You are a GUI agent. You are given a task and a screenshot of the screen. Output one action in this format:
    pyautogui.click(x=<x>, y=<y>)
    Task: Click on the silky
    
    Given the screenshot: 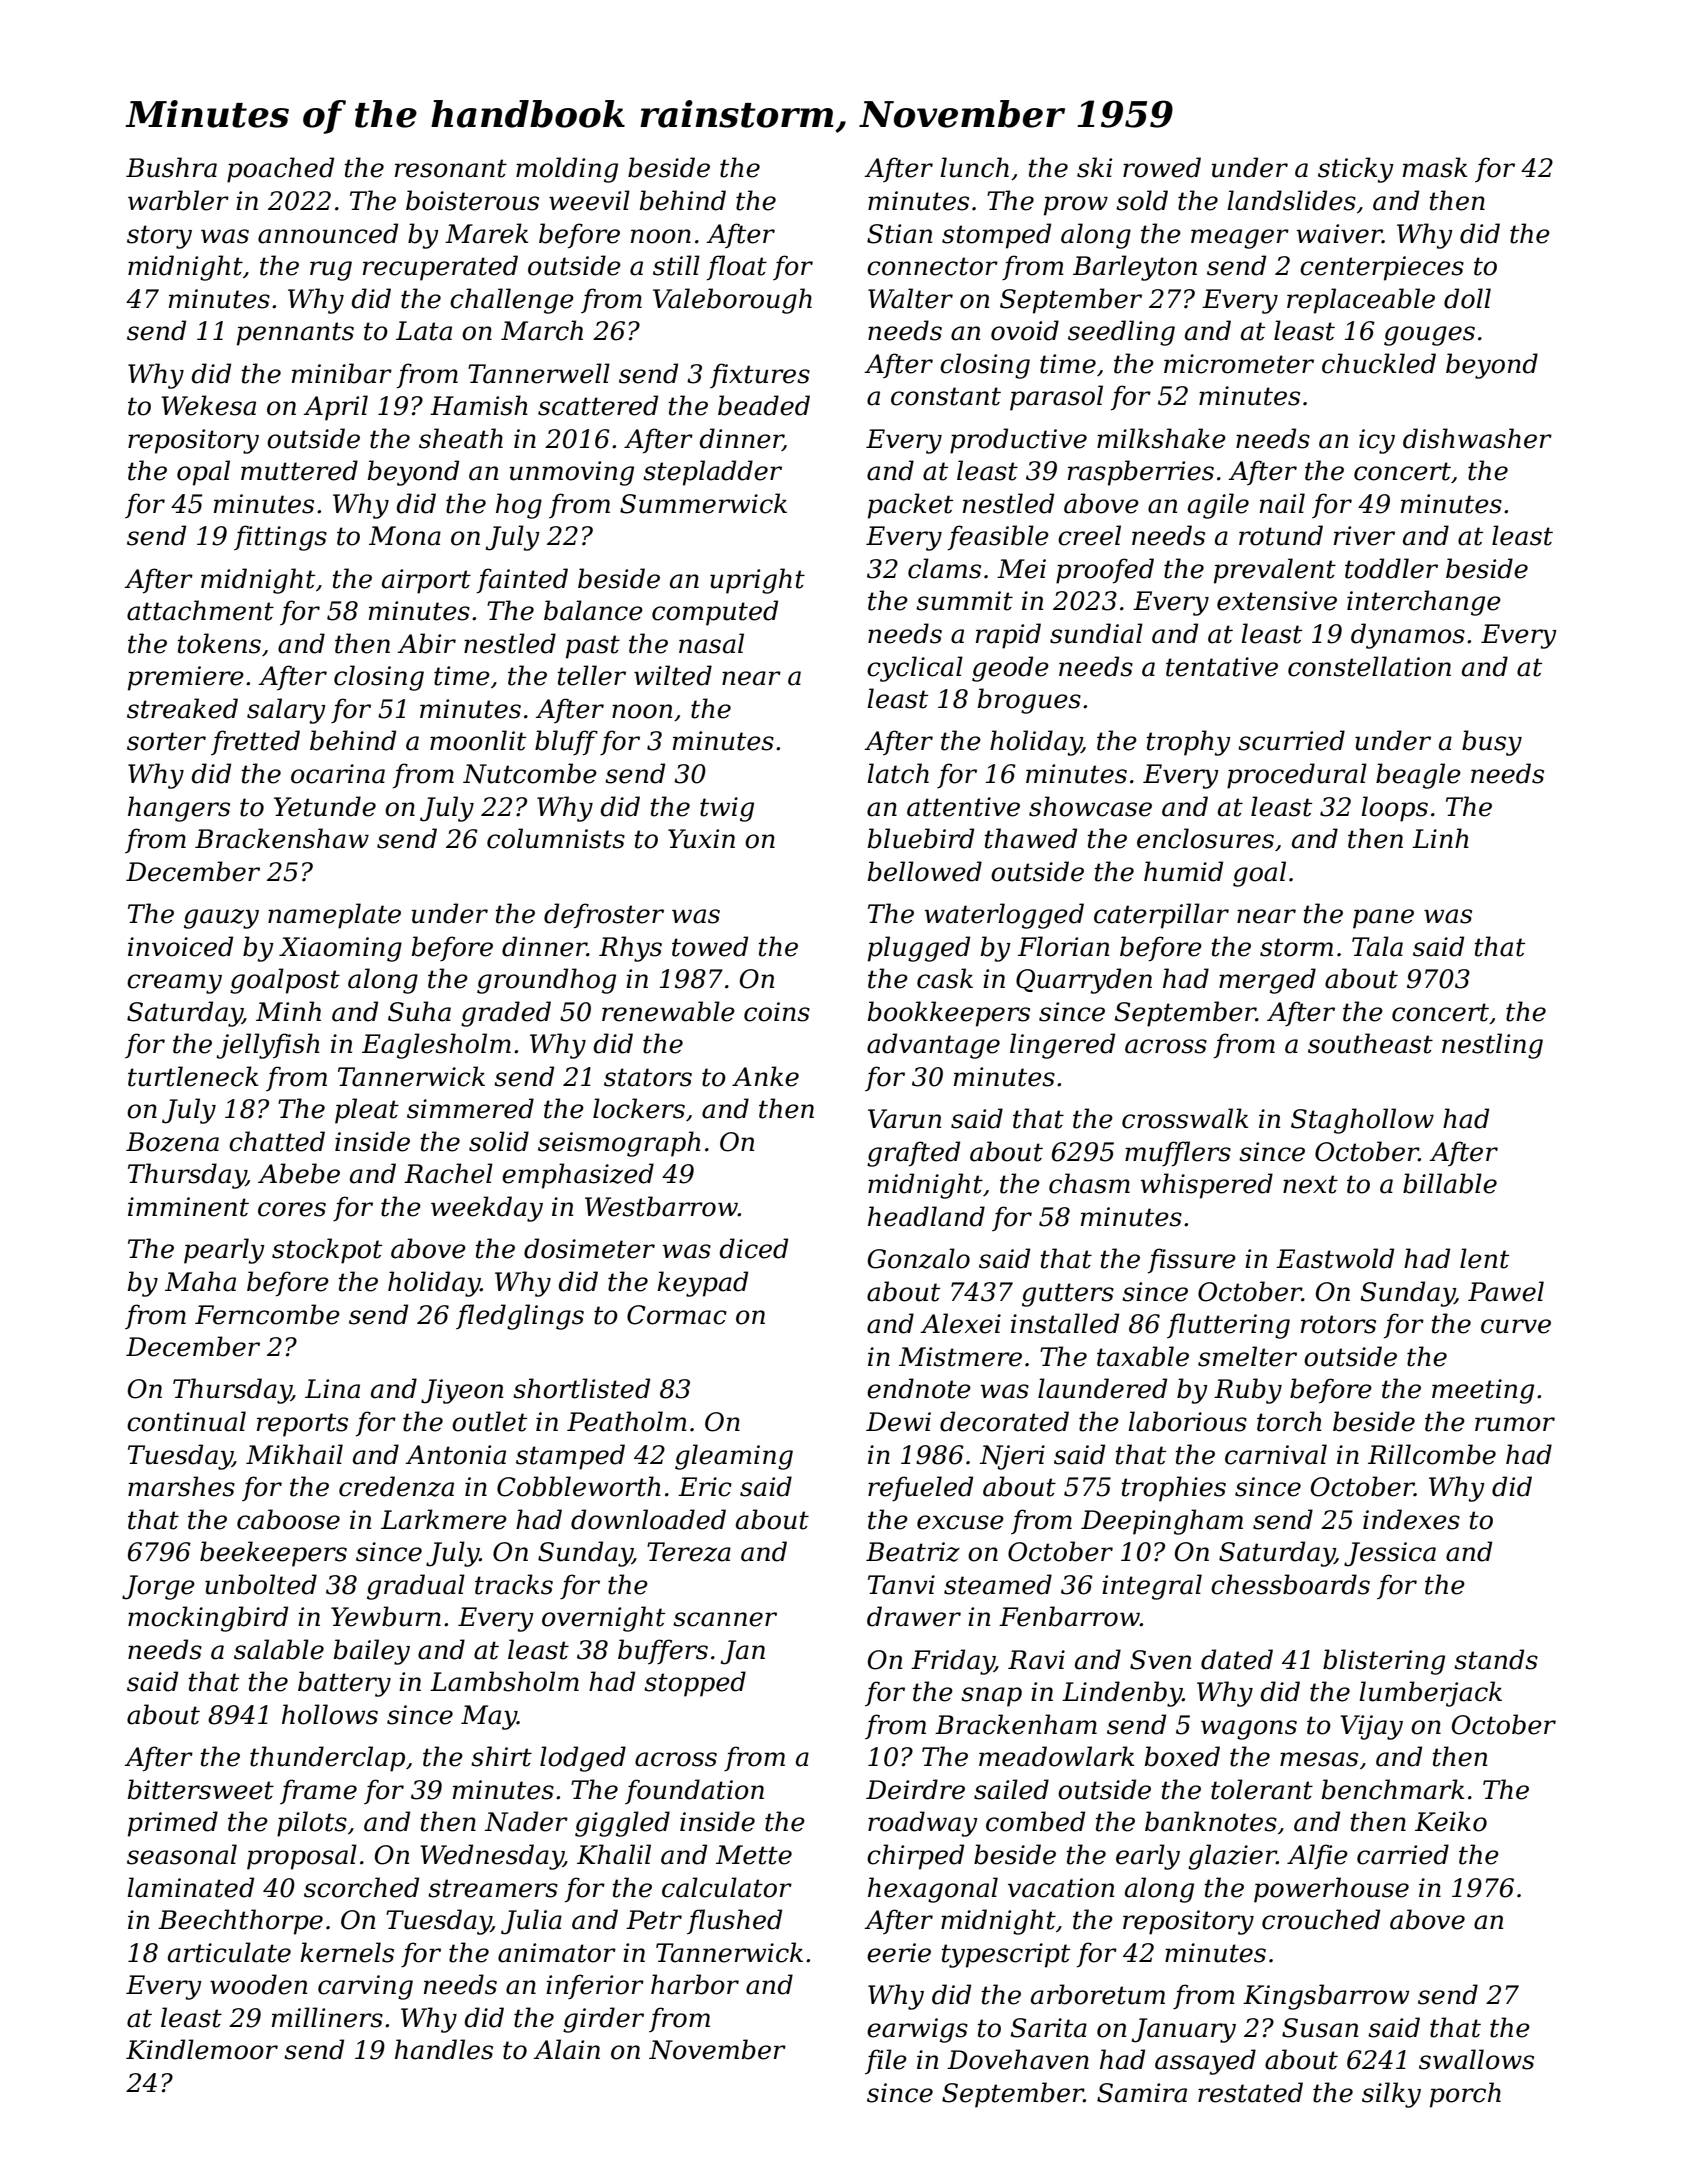 What is the action you would take?
    pyautogui.click(x=1391, y=2095)
